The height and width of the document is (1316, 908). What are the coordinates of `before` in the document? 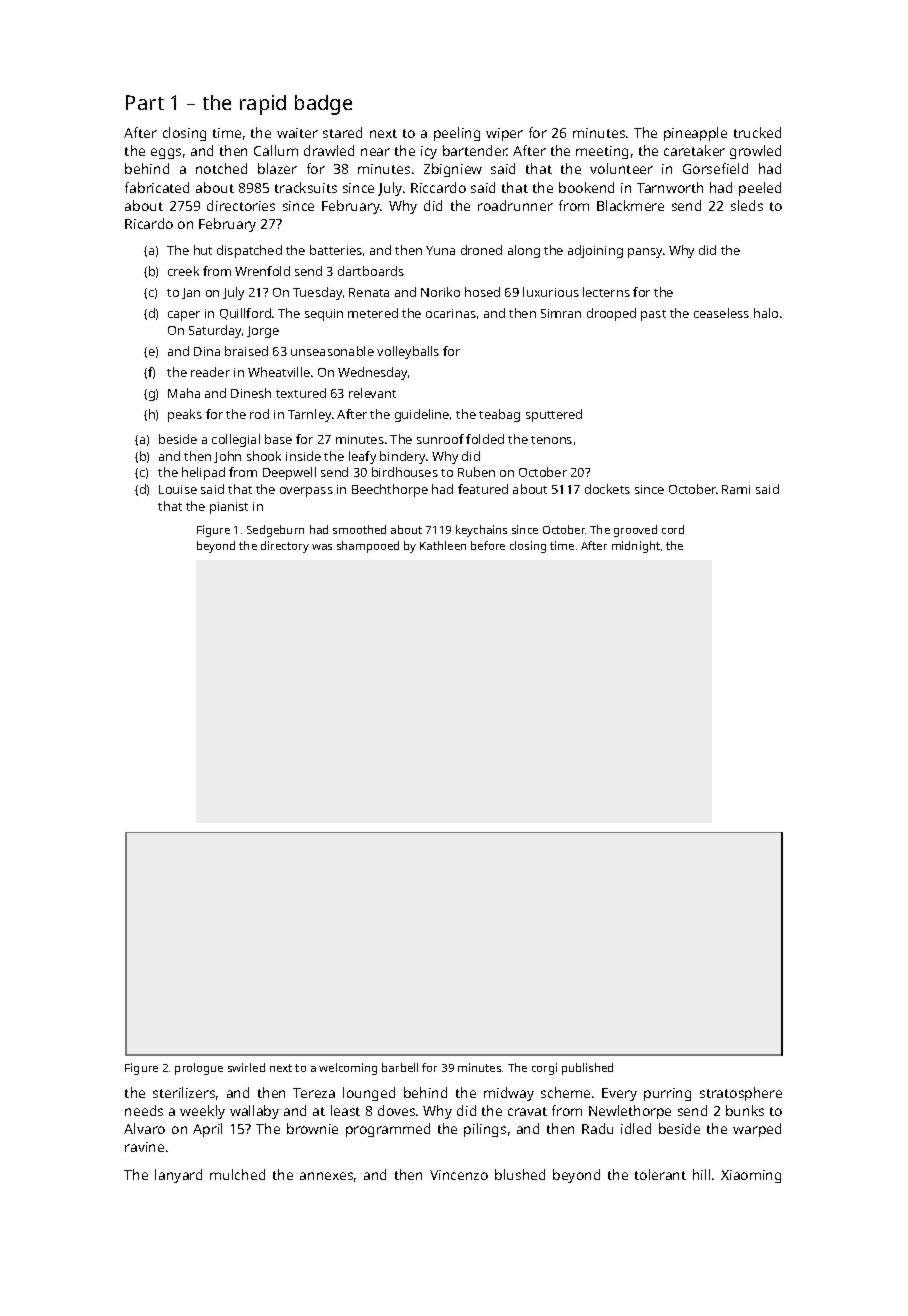 It's located at (488, 545).
